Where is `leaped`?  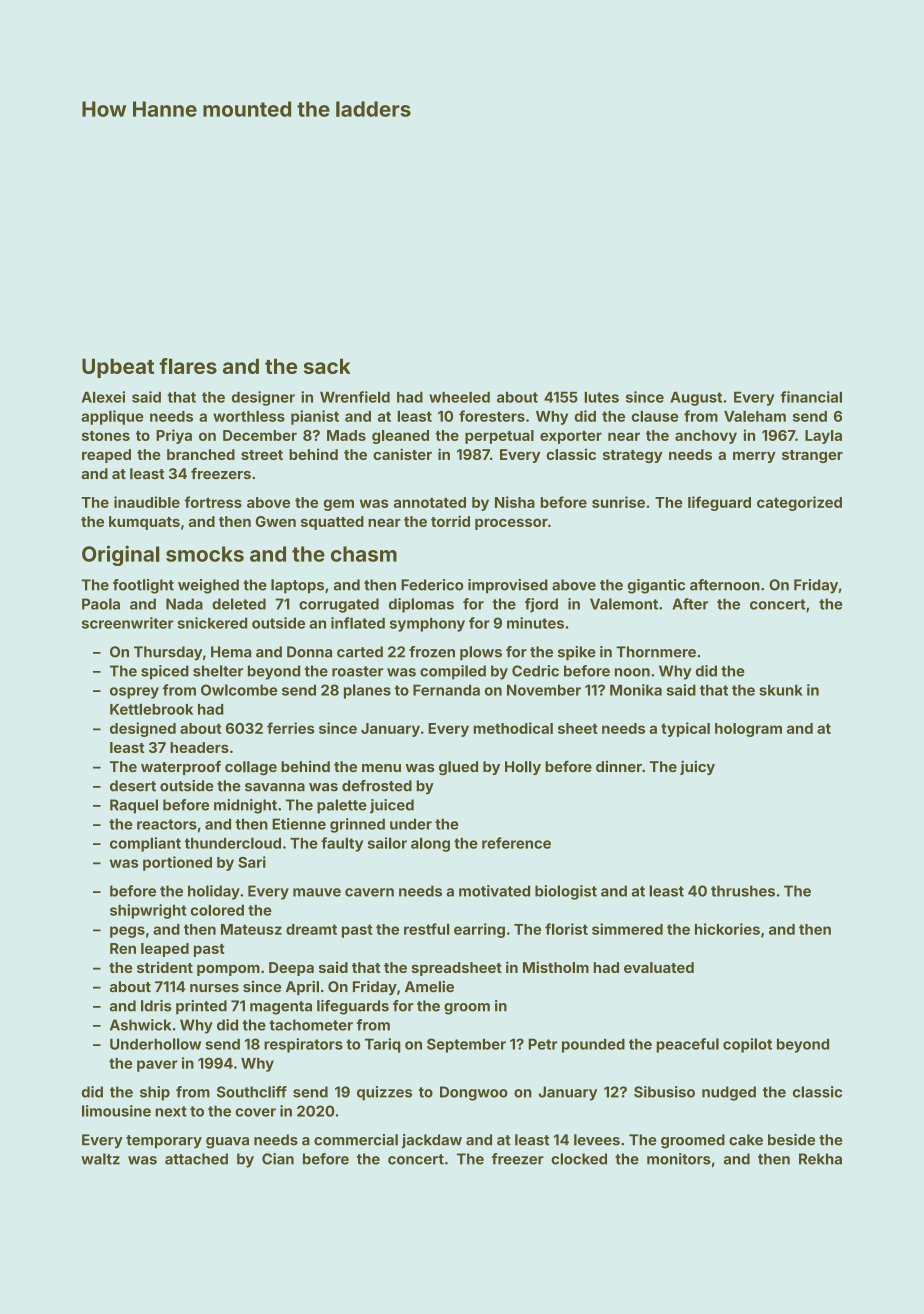
leaped is located at coordinates (165, 950).
